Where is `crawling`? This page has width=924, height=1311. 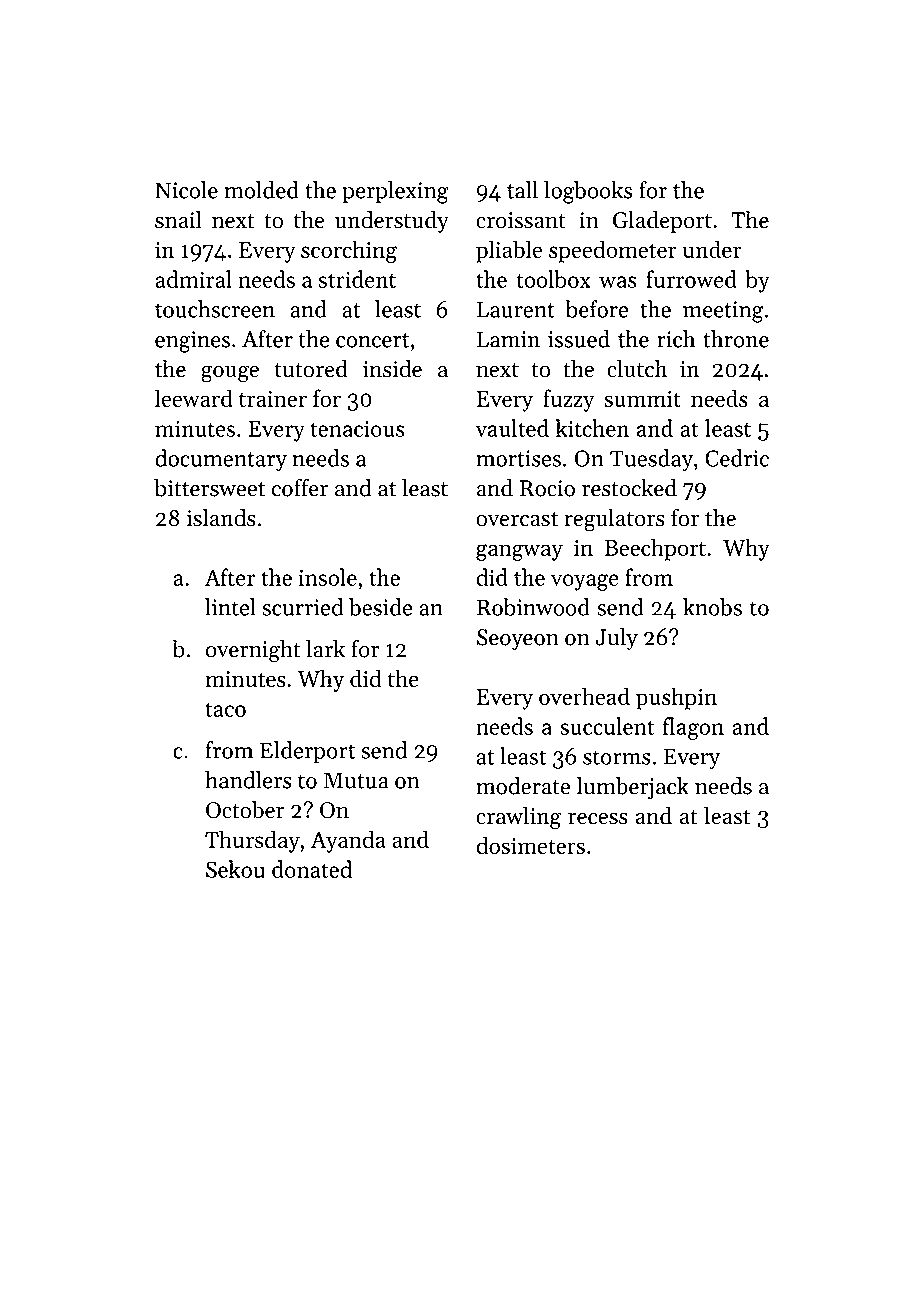
crawling is located at coordinates (518, 818).
